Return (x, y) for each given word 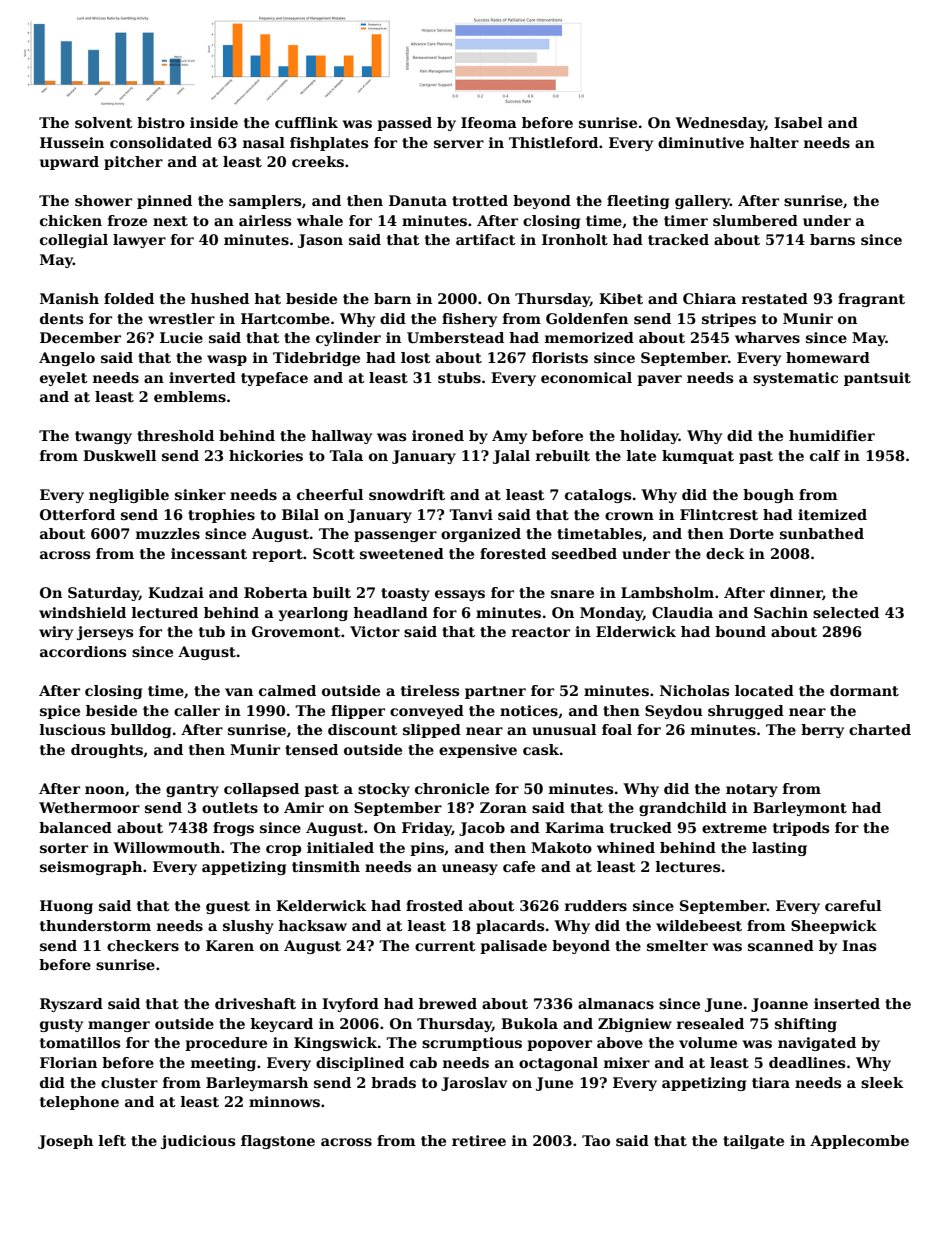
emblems (190, 396)
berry (822, 731)
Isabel (798, 122)
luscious (72, 729)
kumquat (698, 457)
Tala (346, 455)
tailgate (753, 1142)
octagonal (558, 1064)
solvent (104, 122)
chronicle (452, 788)
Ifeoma (489, 122)
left (112, 1140)
